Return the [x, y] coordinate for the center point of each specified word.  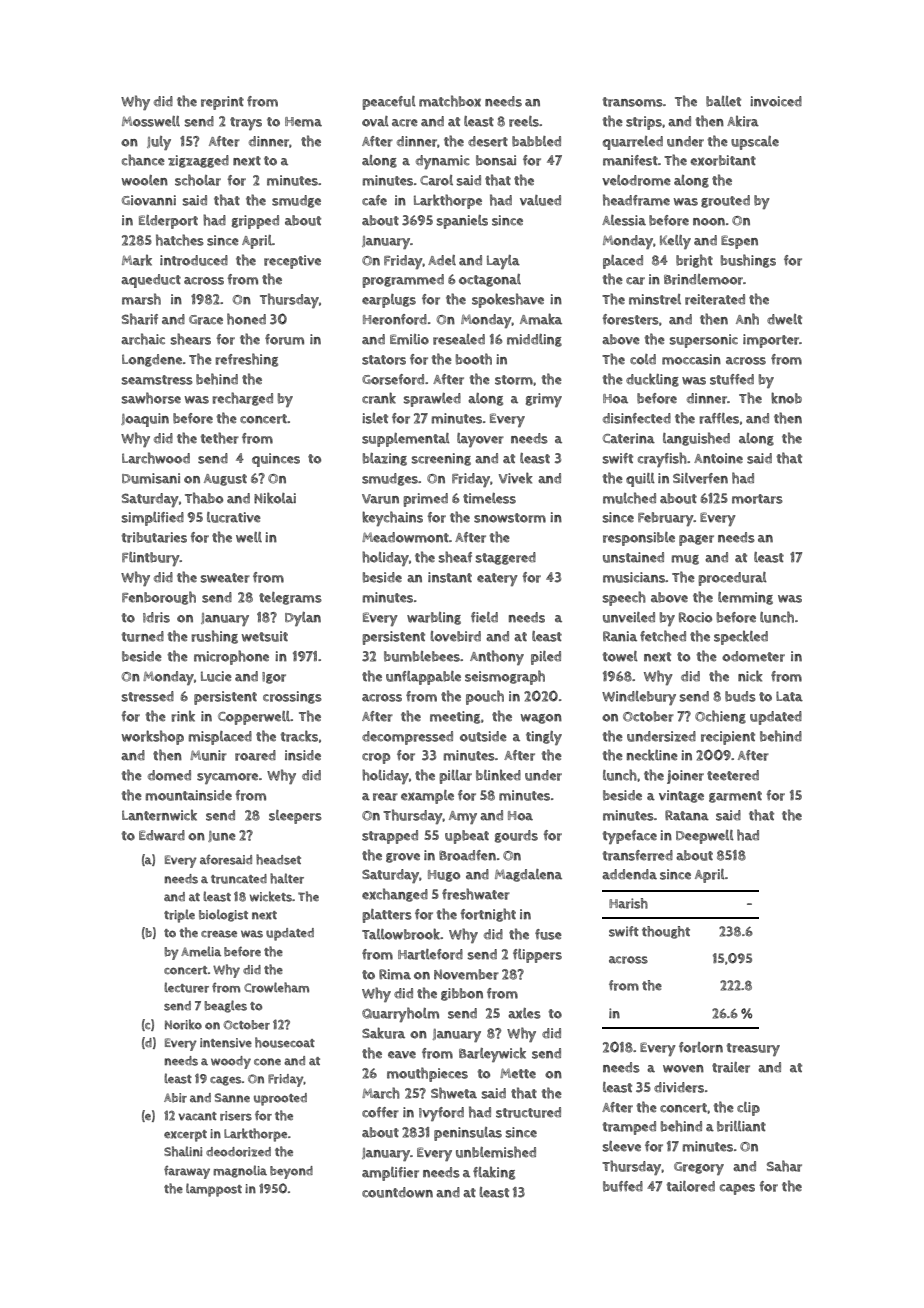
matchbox [450, 101]
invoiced [776, 101]
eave [402, 1055]
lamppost [214, 1190]
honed [246, 319]
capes [737, 1189]
